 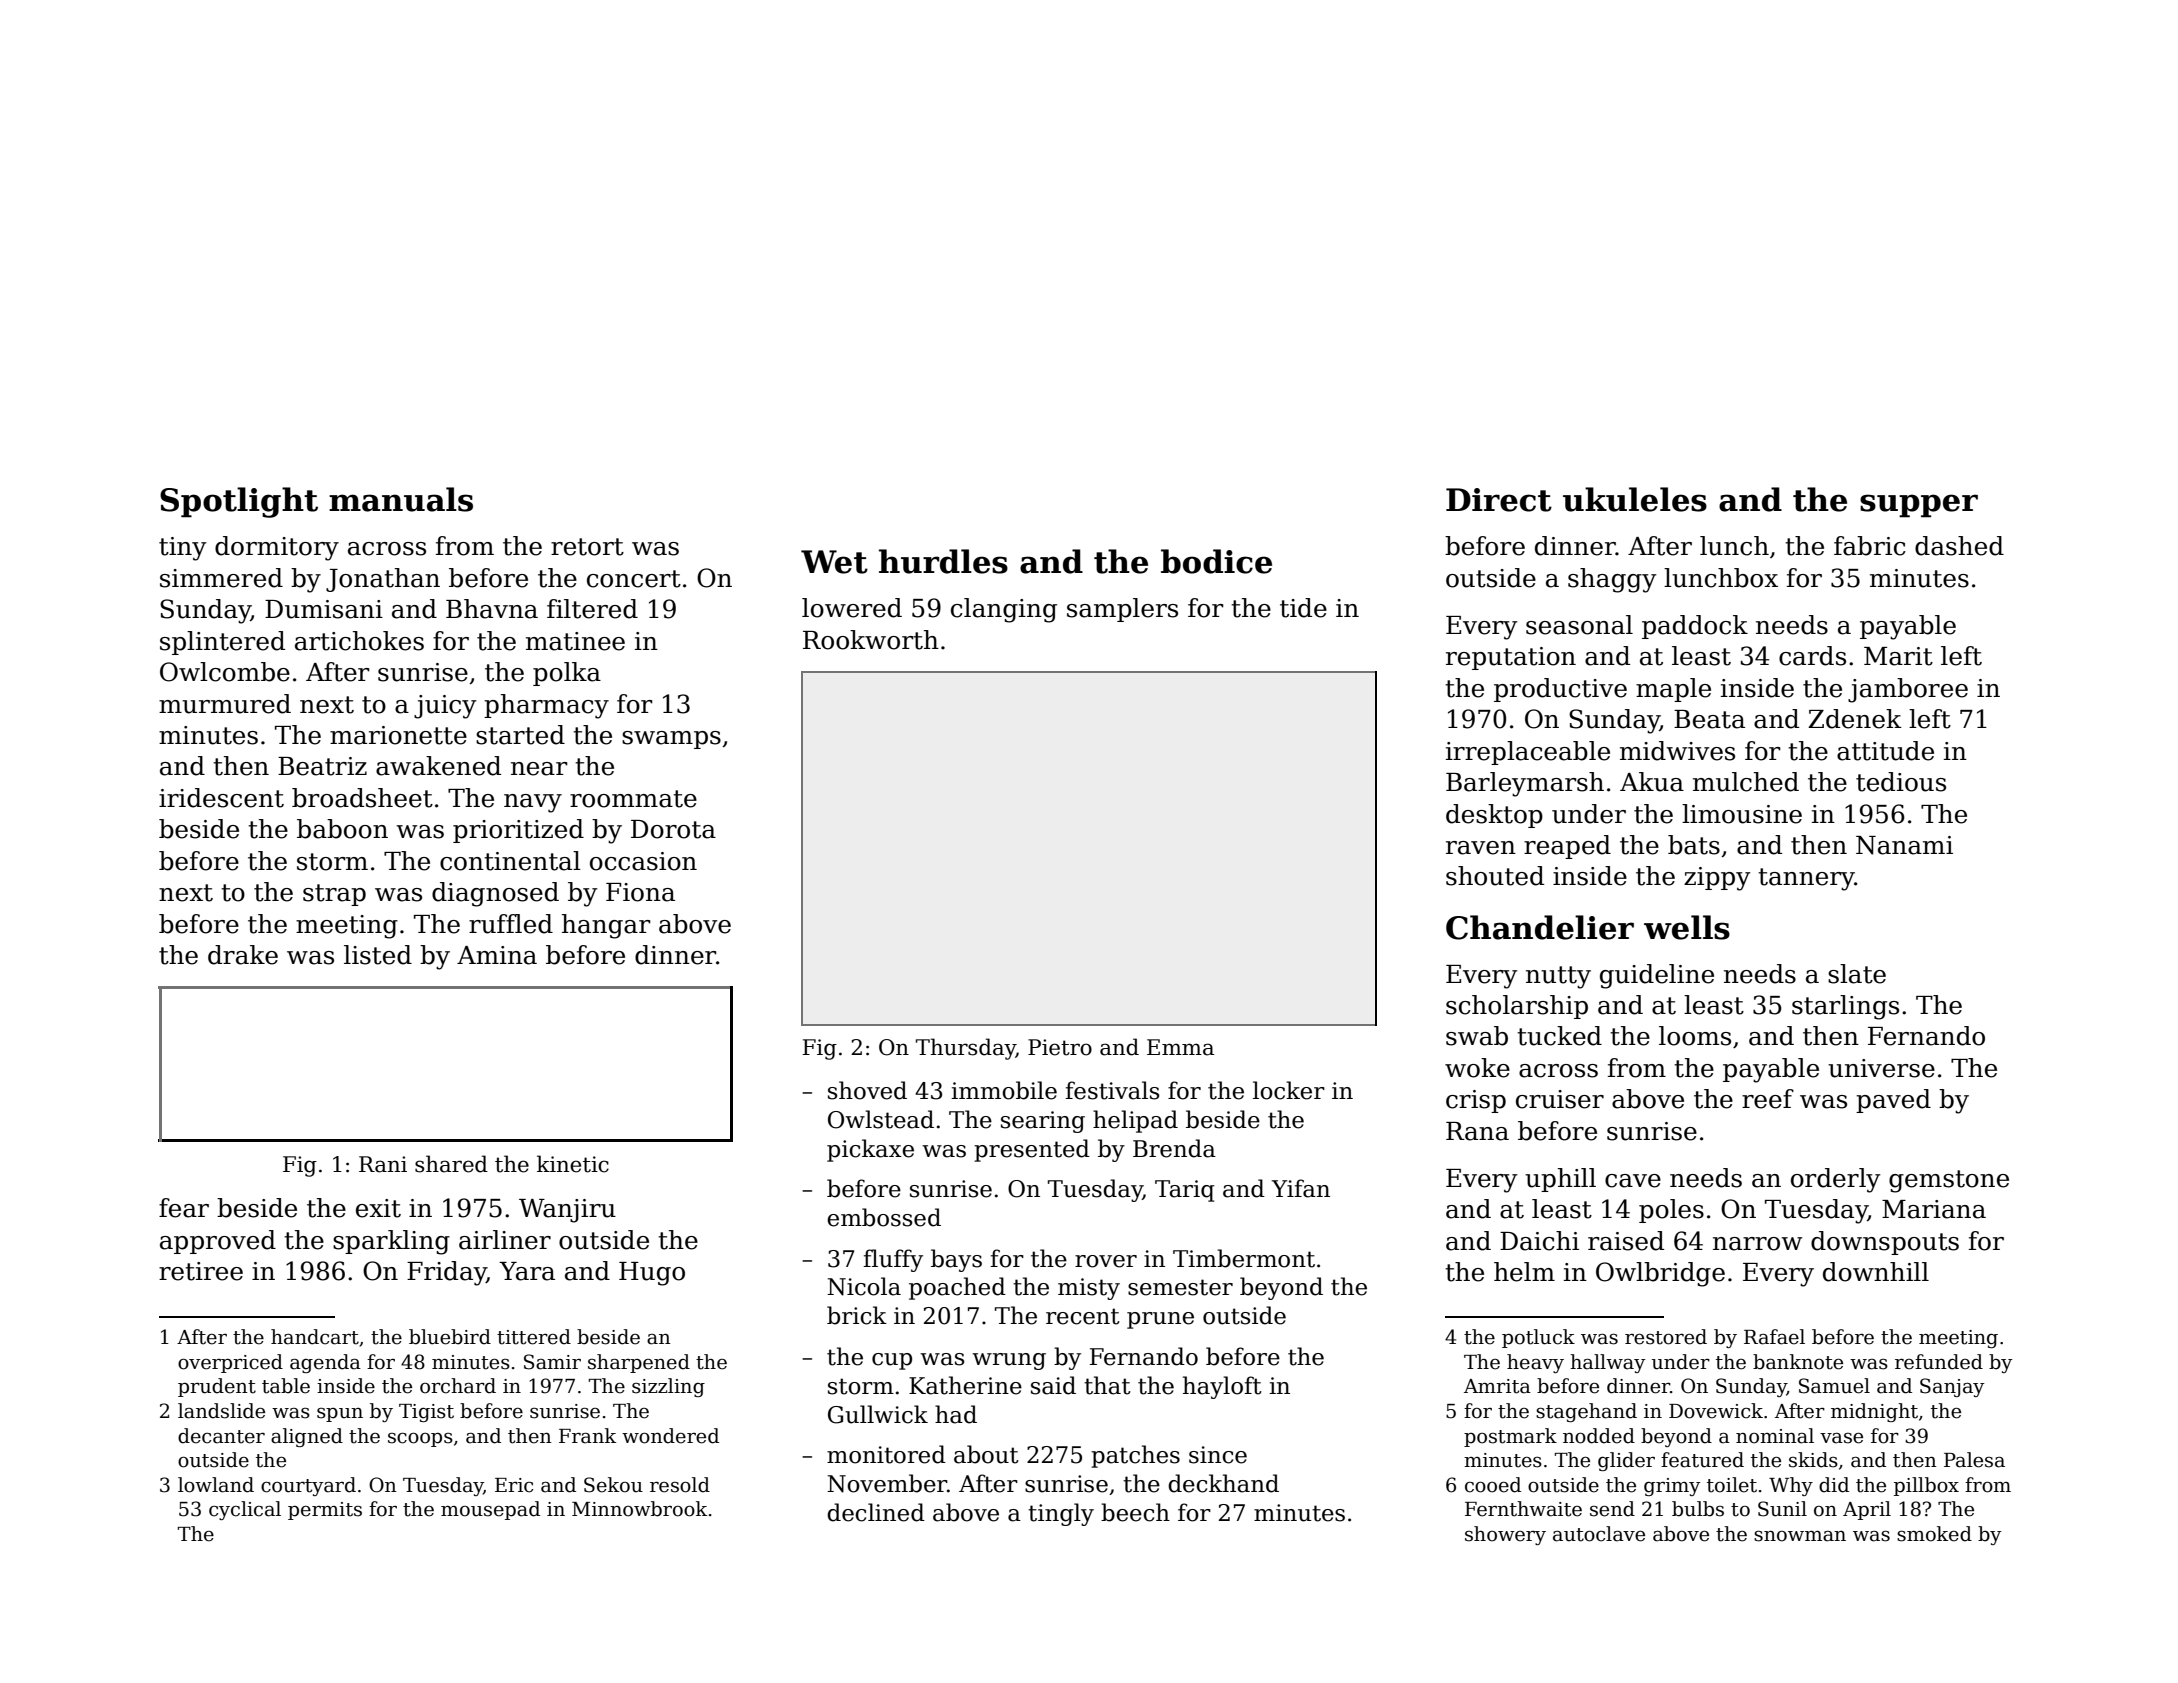 I want to click on said, so click(x=1053, y=1385).
